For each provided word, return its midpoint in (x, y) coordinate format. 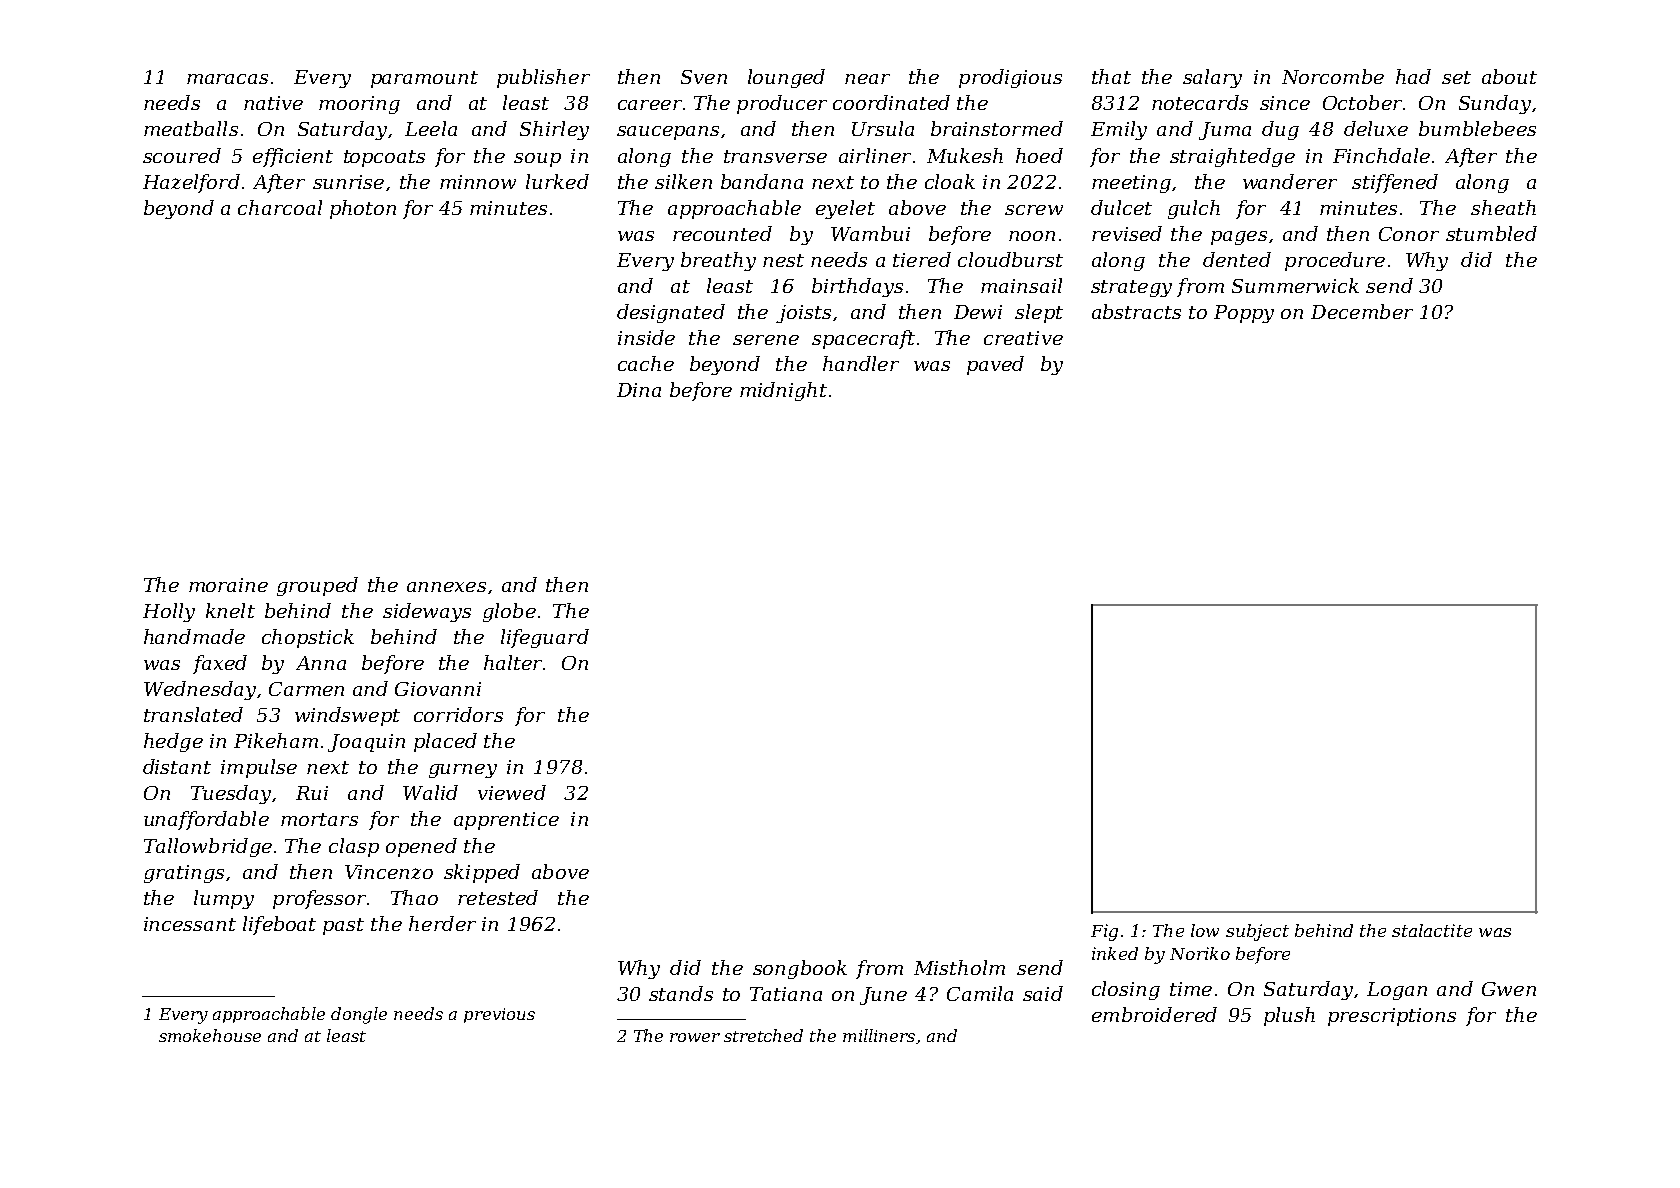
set (1456, 77)
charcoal (280, 207)
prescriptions (1392, 1017)
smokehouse (210, 1035)
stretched (763, 1035)
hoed (1039, 155)
